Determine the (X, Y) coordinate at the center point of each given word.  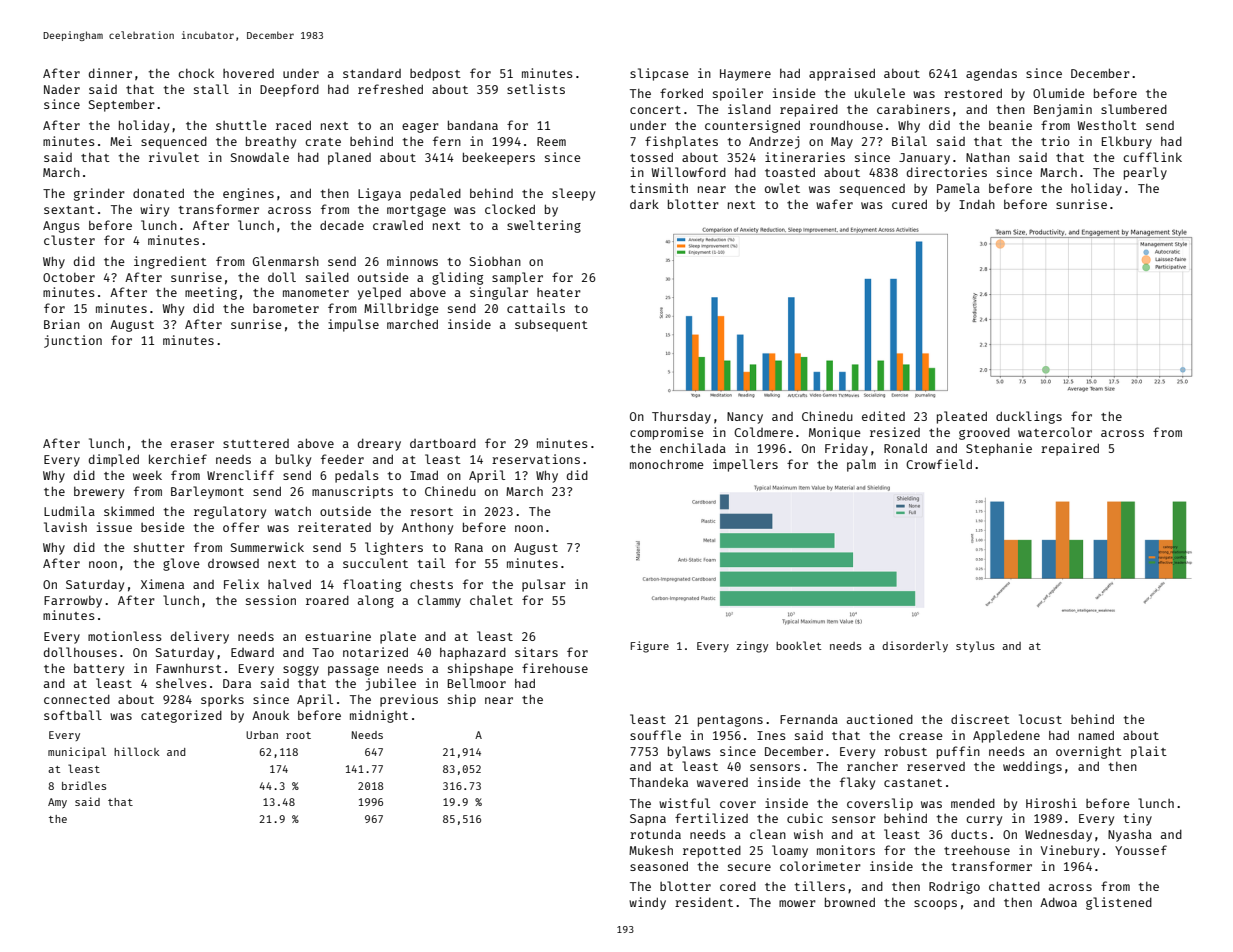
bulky (293, 460)
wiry (154, 210)
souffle (655, 735)
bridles (84, 785)
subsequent (551, 325)
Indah (977, 204)
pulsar (544, 585)
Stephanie (999, 449)
